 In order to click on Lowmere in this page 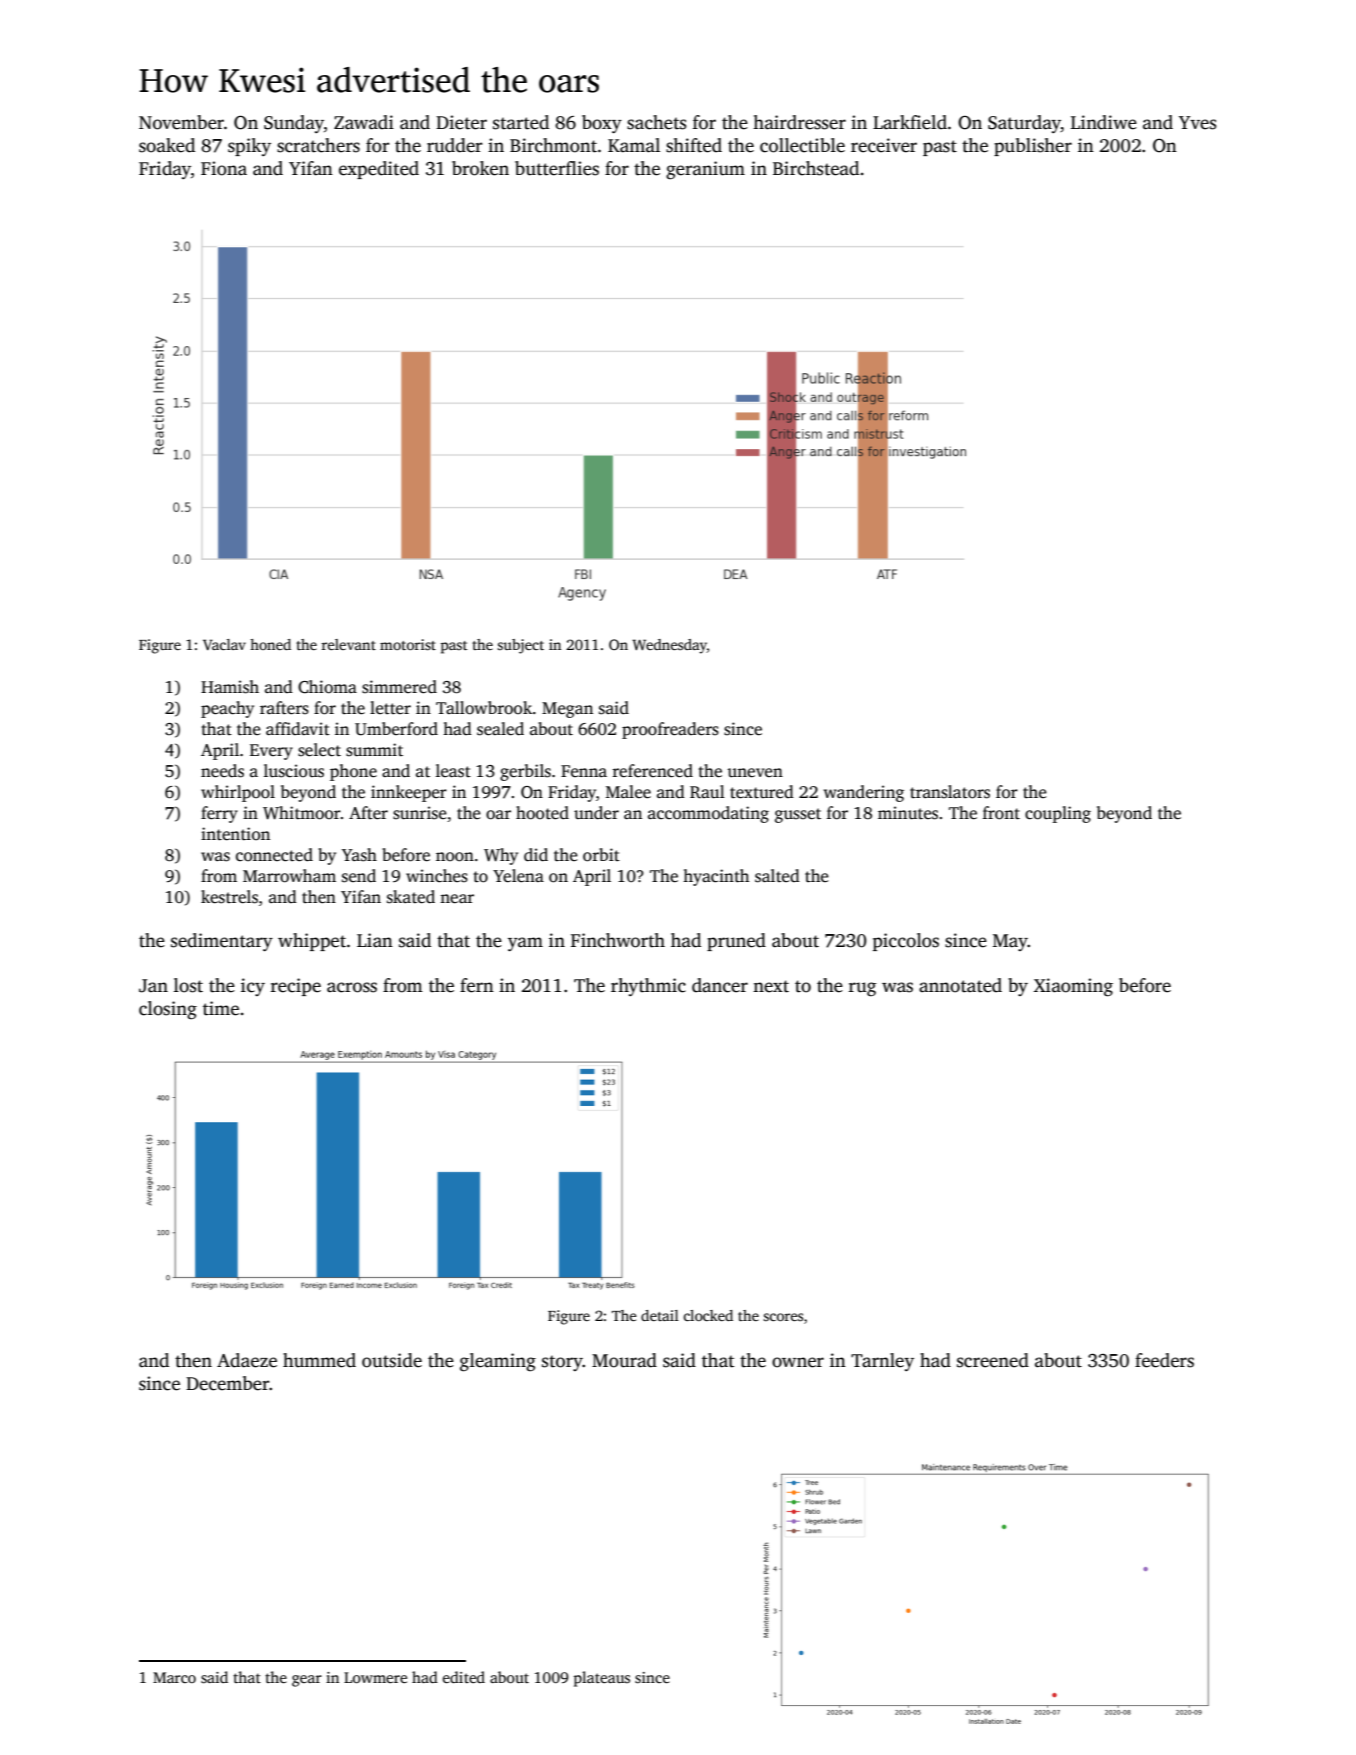, I will do `click(375, 1677)`.
